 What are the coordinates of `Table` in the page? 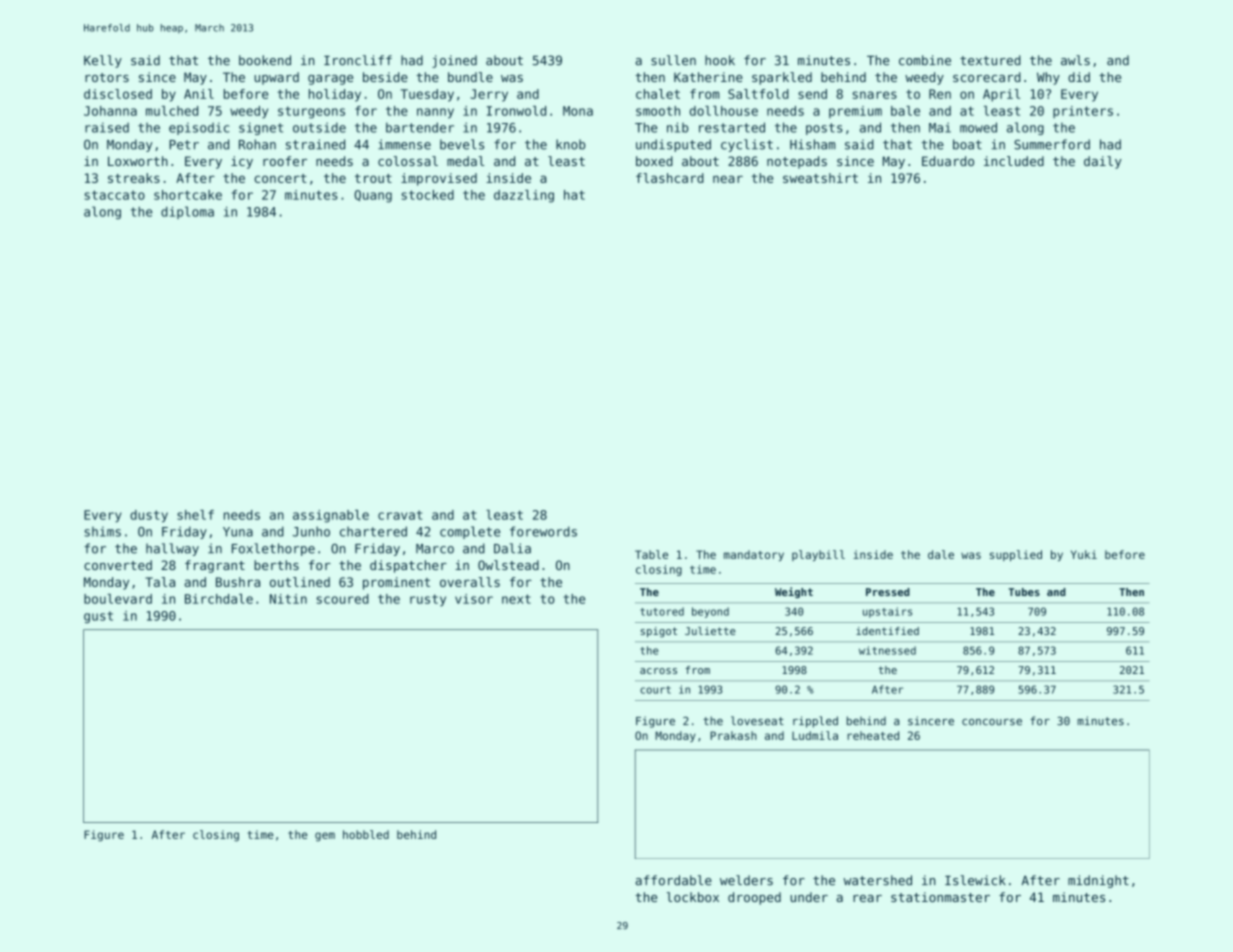 It's located at (651, 554).
